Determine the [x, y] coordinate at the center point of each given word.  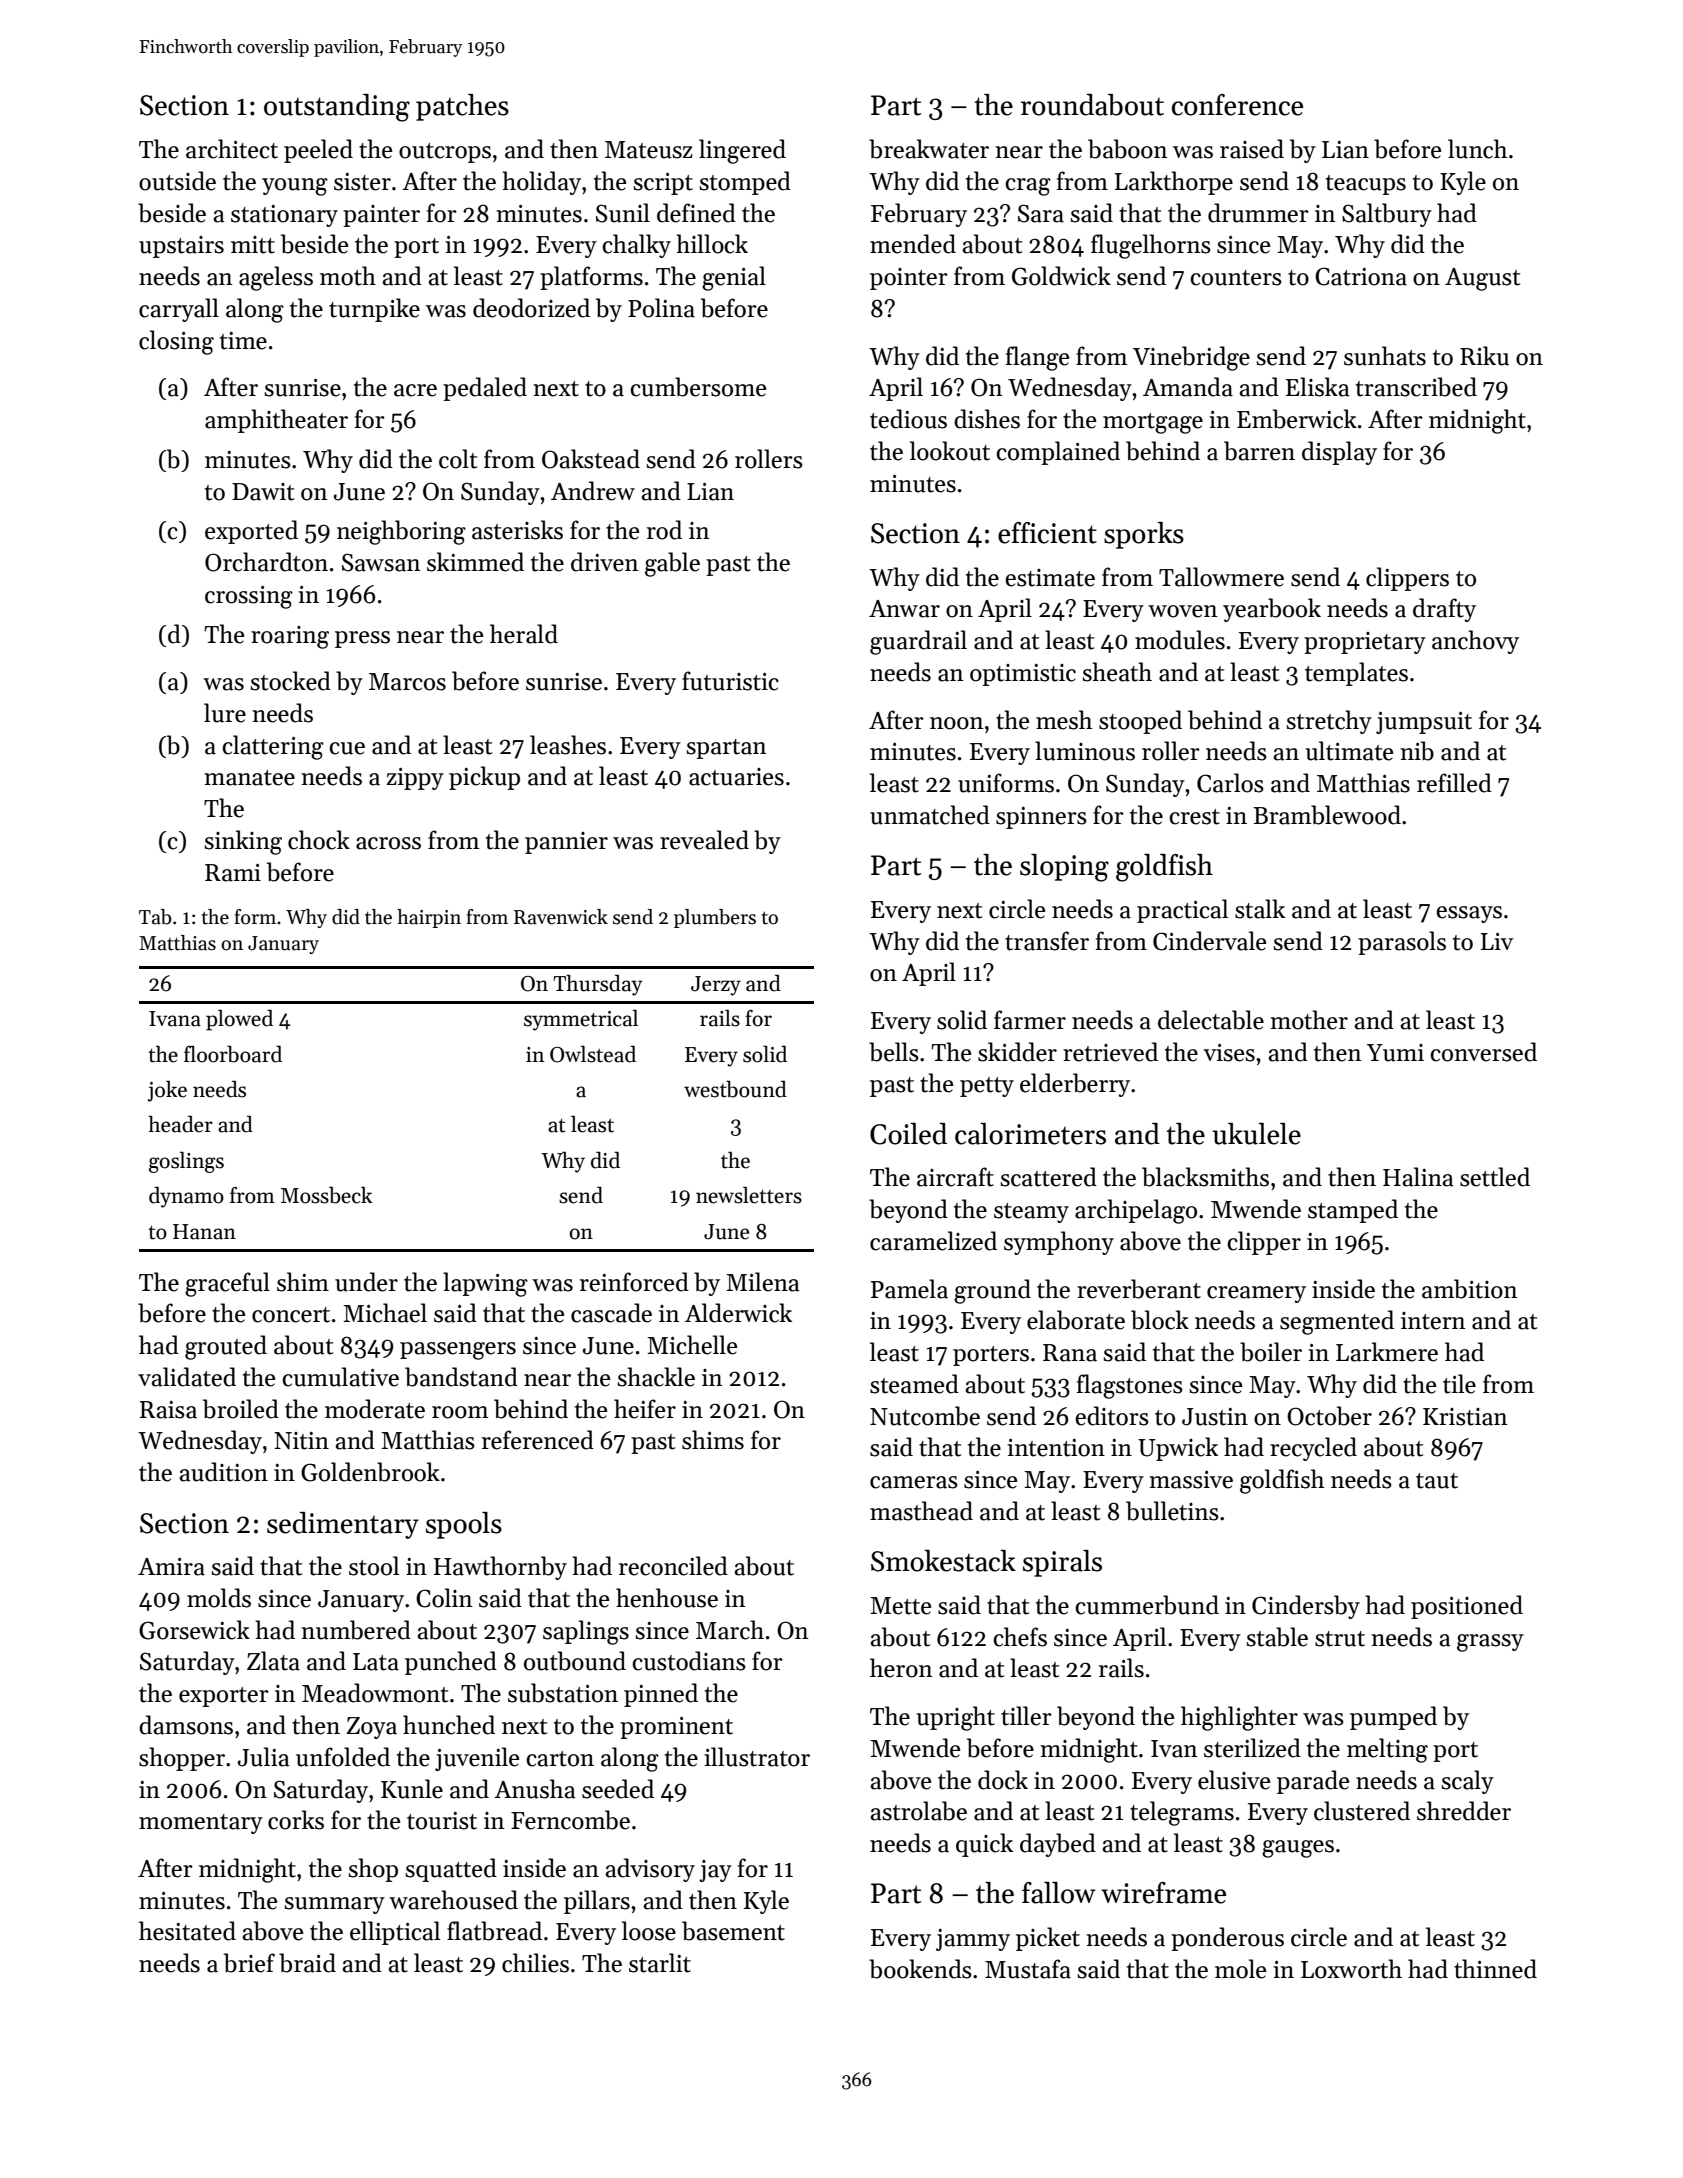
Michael [385, 1313]
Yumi [1395, 1053]
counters [1236, 278]
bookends [920, 1969]
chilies [535, 1963]
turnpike [374, 310]
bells [894, 1052]
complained [1058, 453]
